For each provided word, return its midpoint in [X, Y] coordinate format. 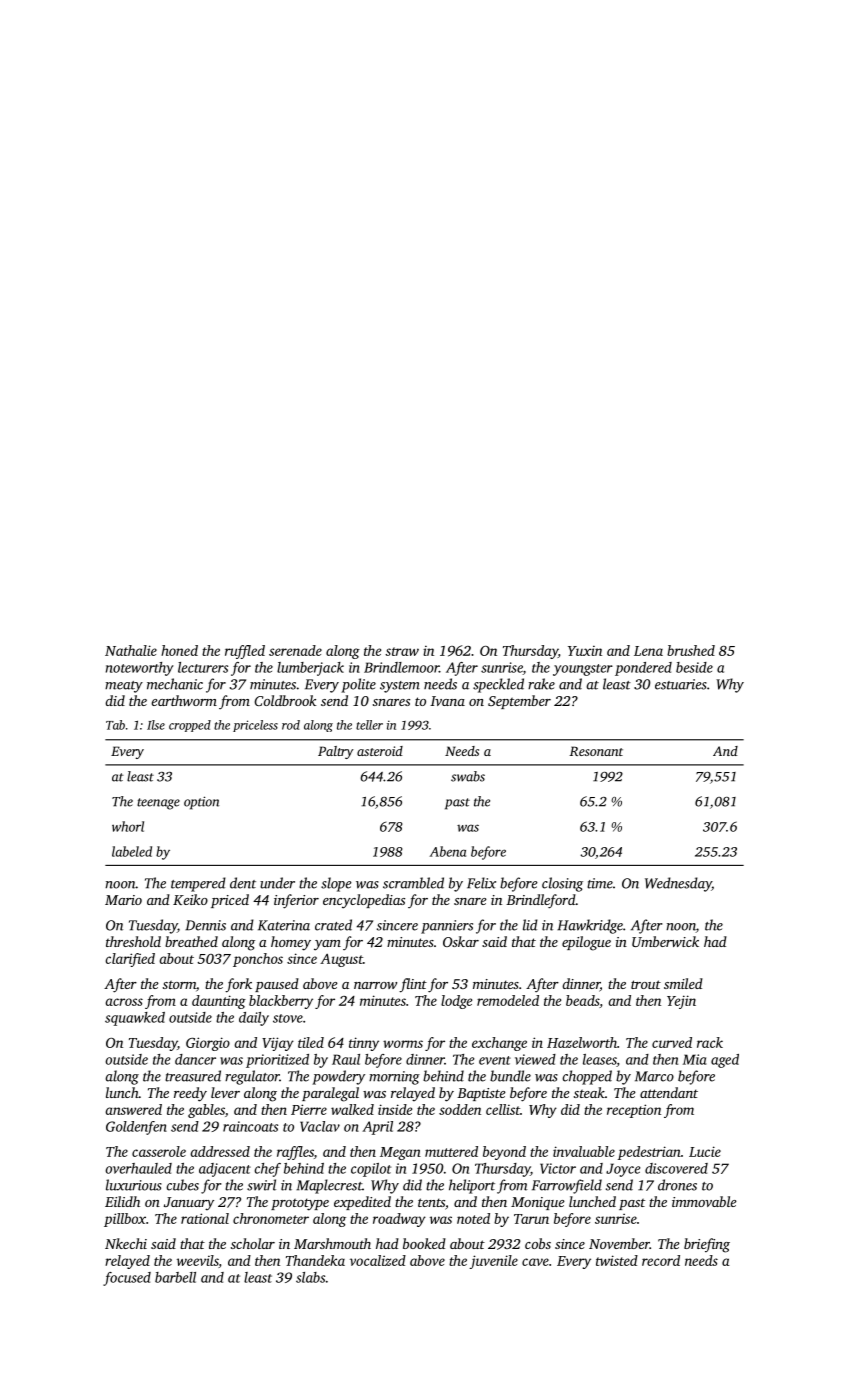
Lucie [705, 1151]
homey [291, 943]
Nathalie [131, 650]
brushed [691, 650]
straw [402, 651]
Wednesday [678, 884]
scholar [253, 1243]
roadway [399, 1220]
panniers [447, 927]
